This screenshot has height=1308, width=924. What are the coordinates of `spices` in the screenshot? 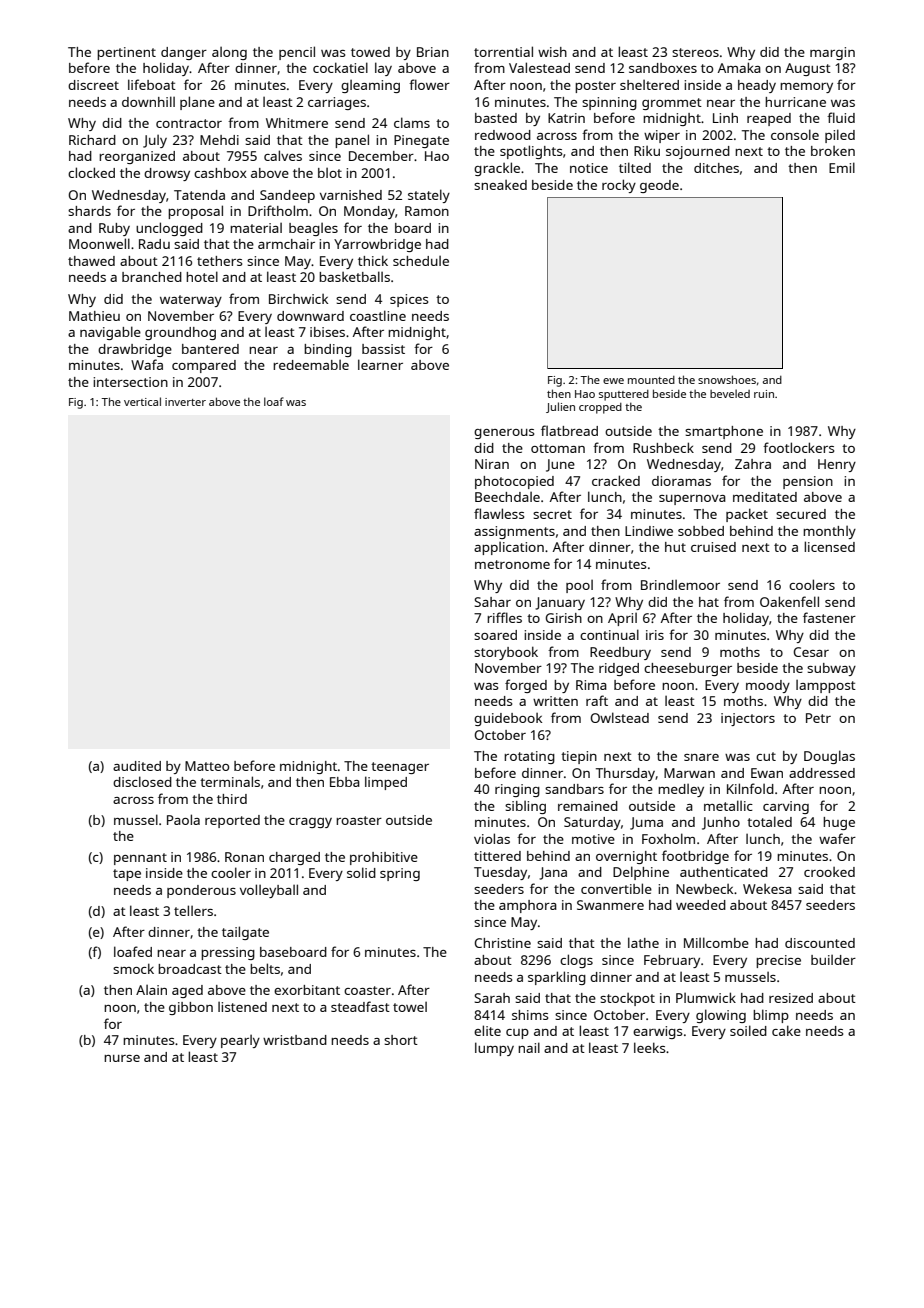 It's located at (409, 300).
